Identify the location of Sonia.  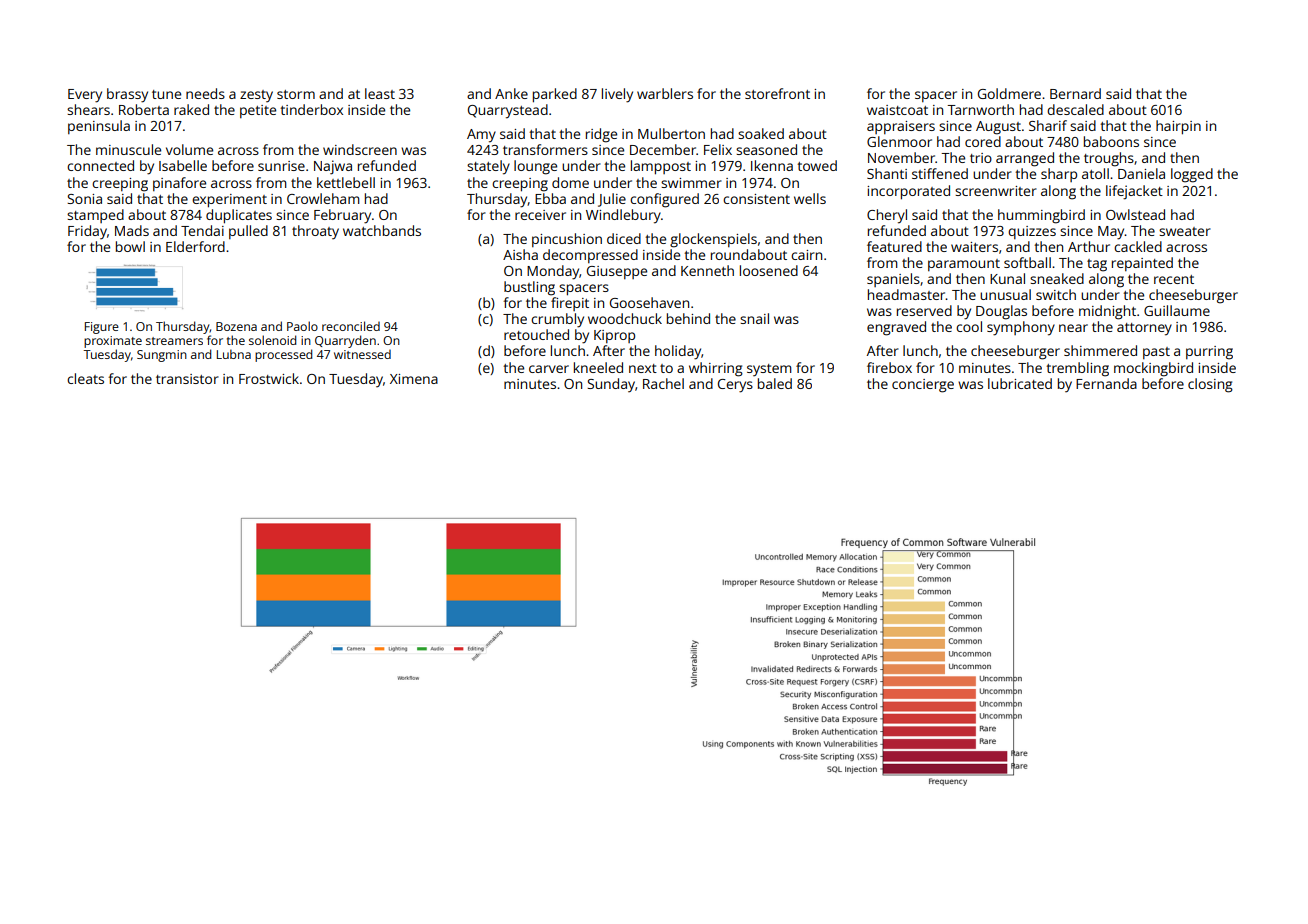
(84, 199).
